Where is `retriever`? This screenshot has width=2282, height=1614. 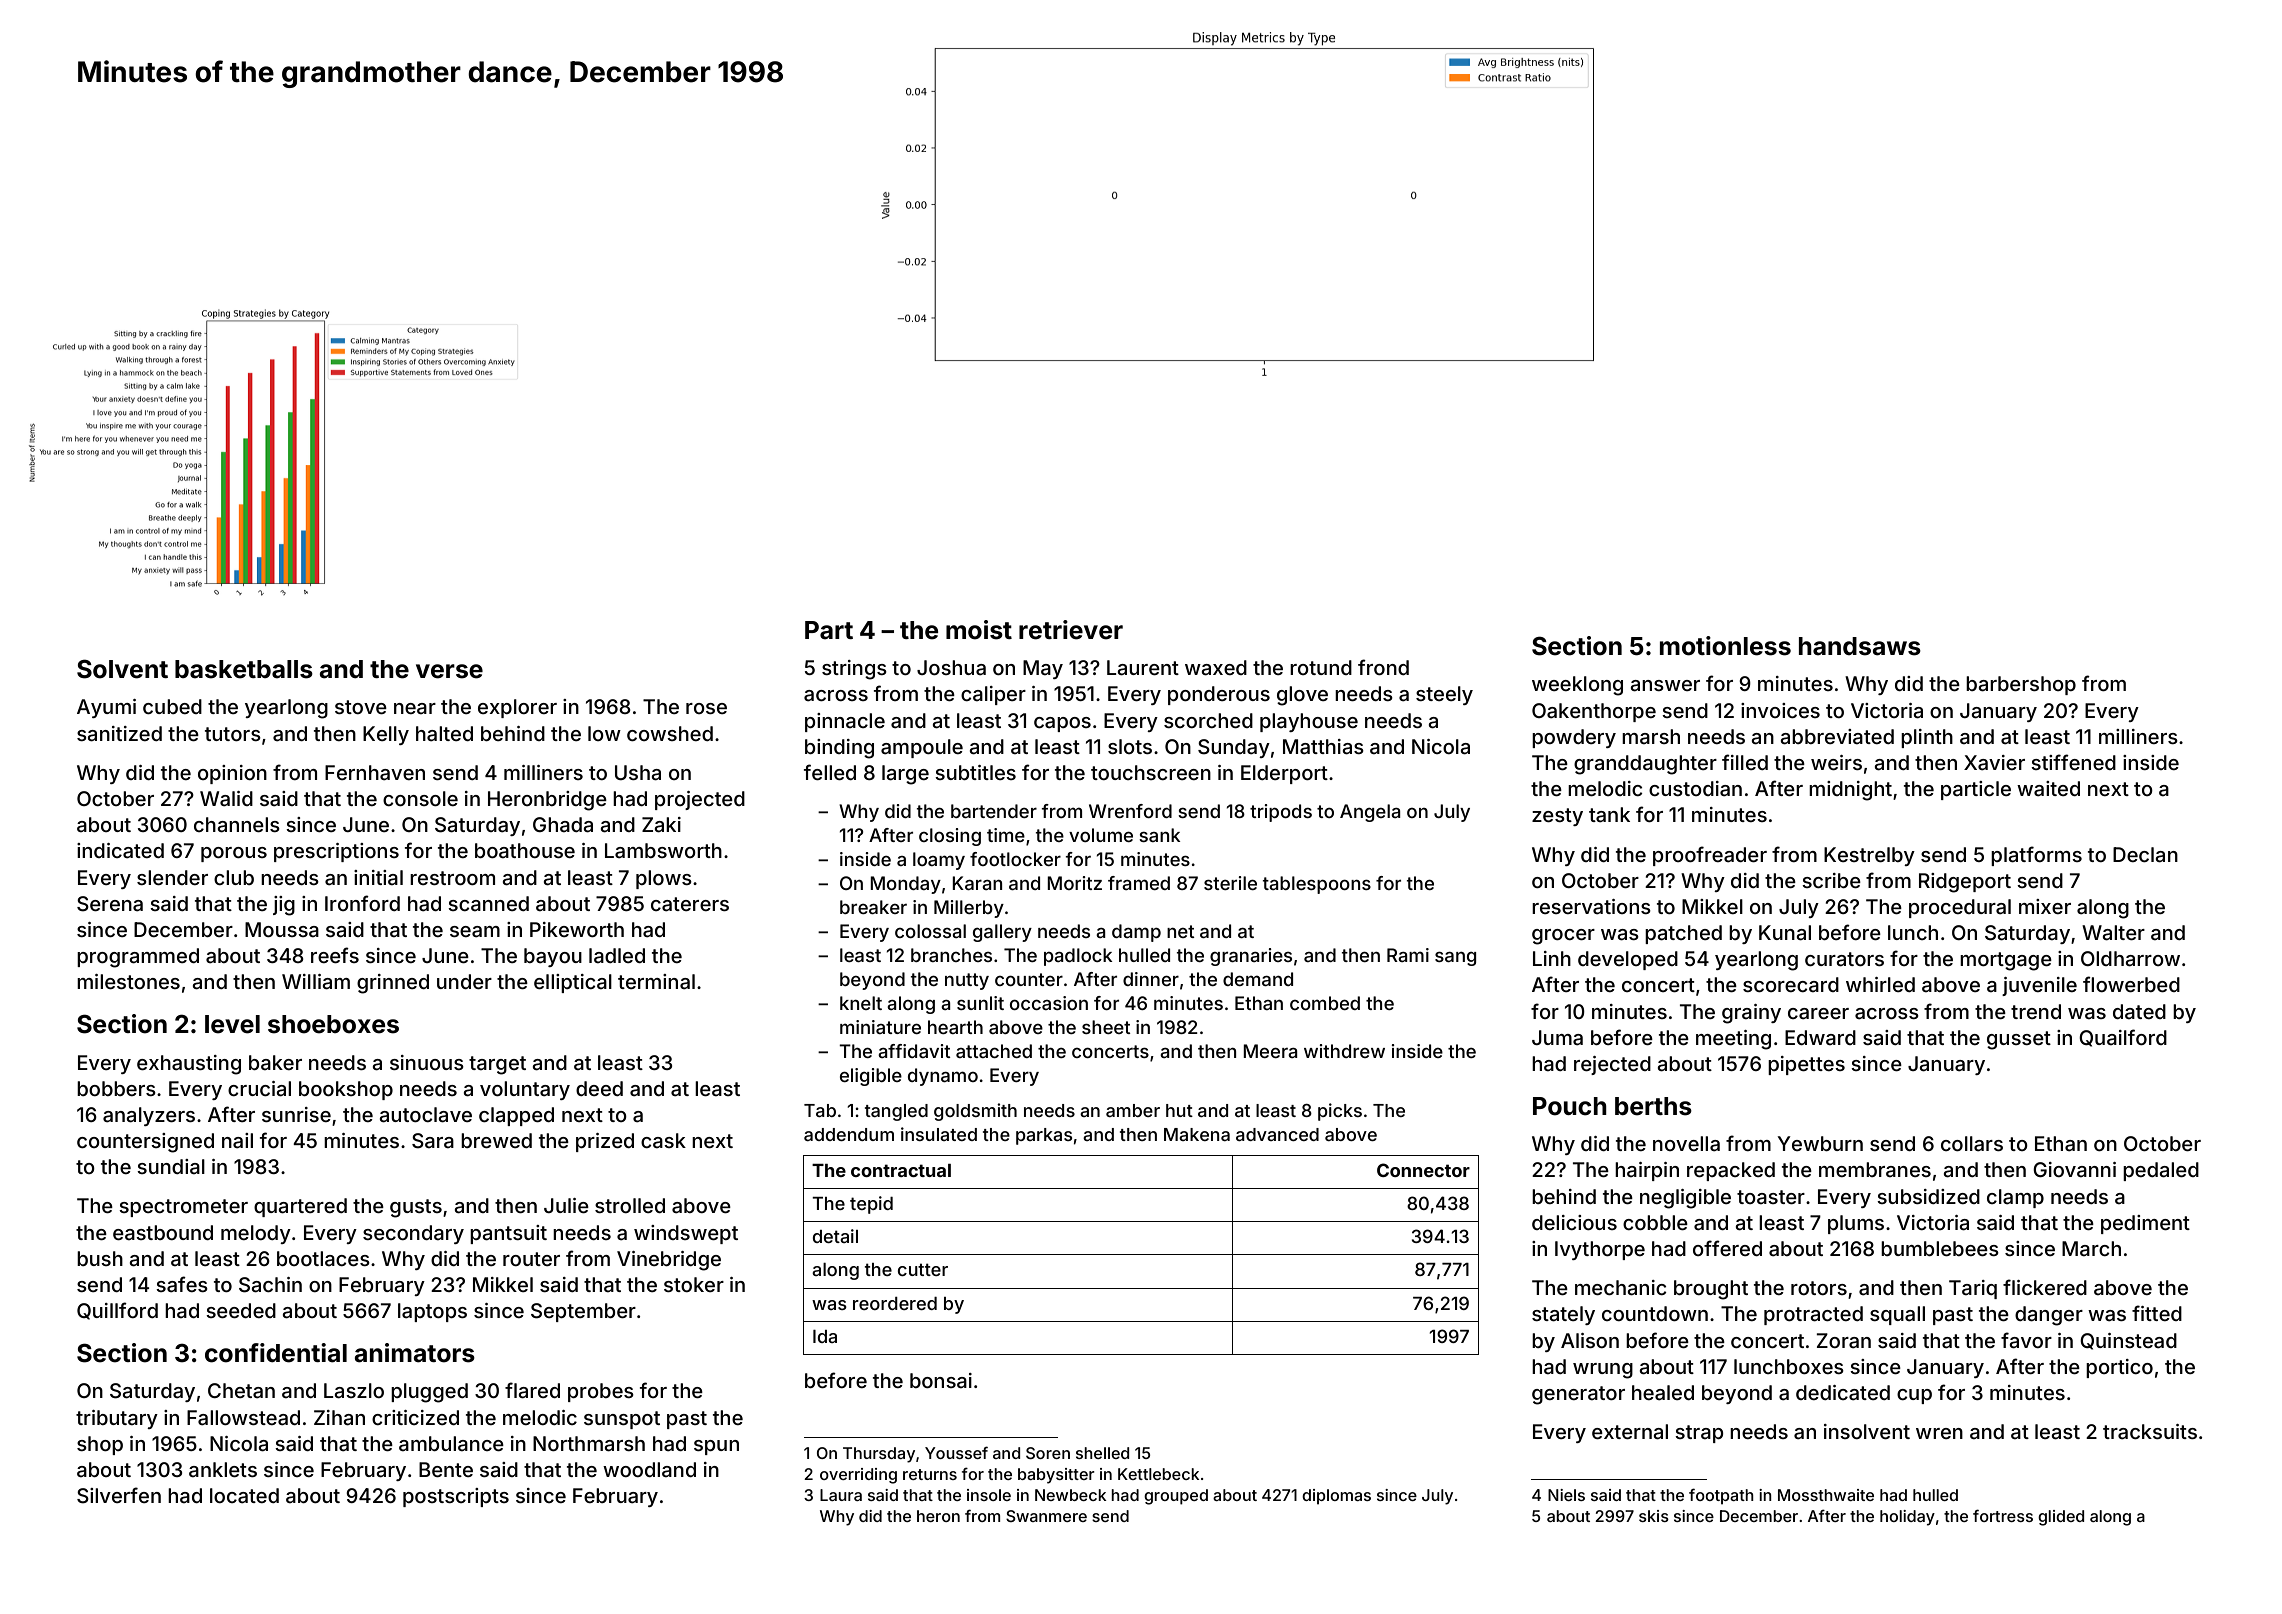 retriever is located at coordinates (1071, 630).
